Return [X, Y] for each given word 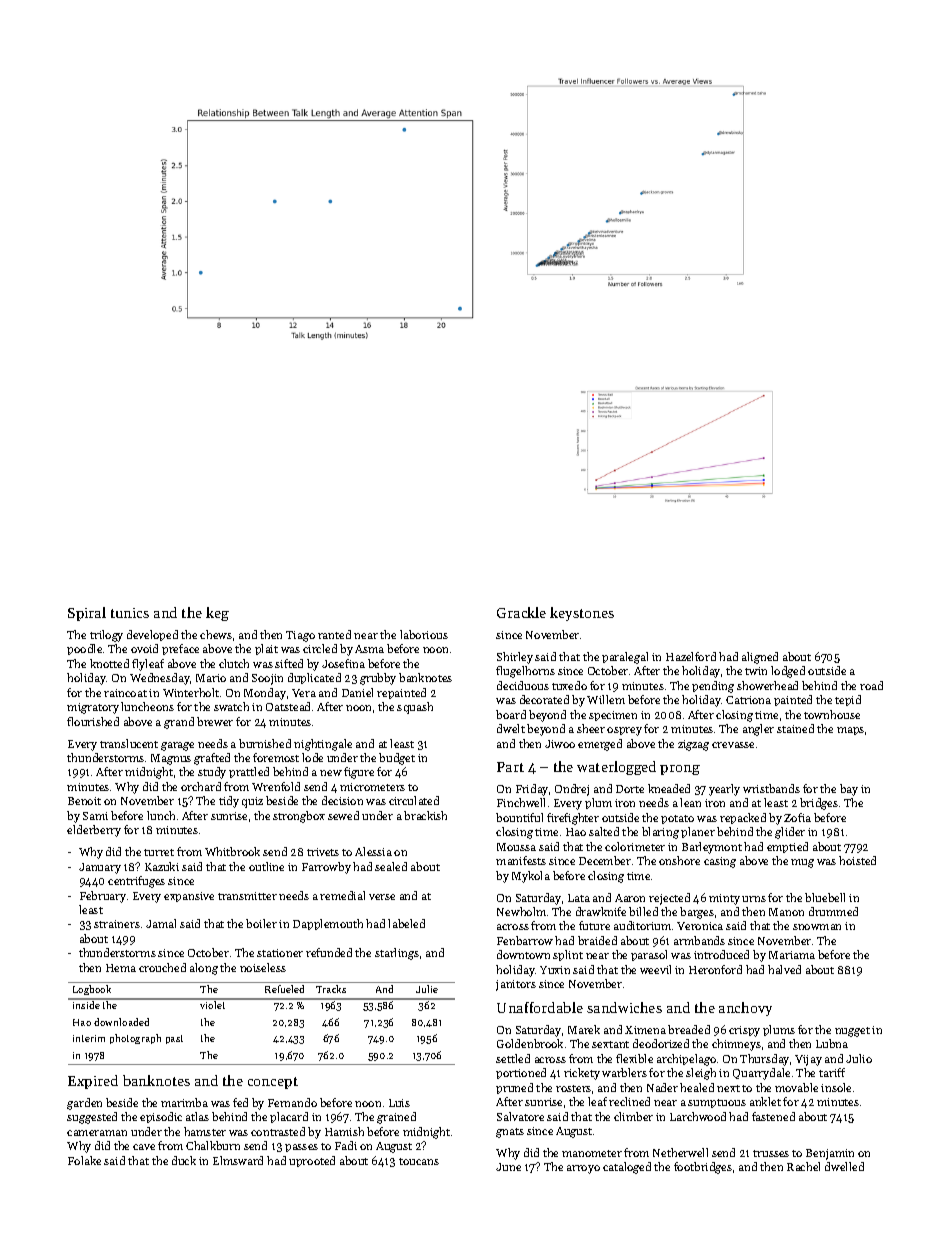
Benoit [84, 801]
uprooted [312, 1161]
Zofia [797, 817]
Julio [859, 1058]
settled [513, 1058]
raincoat [125, 693]
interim [89, 1038]
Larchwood [698, 1116]
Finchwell [521, 802]
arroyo [583, 1169]
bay [849, 790]
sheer [591, 728]
